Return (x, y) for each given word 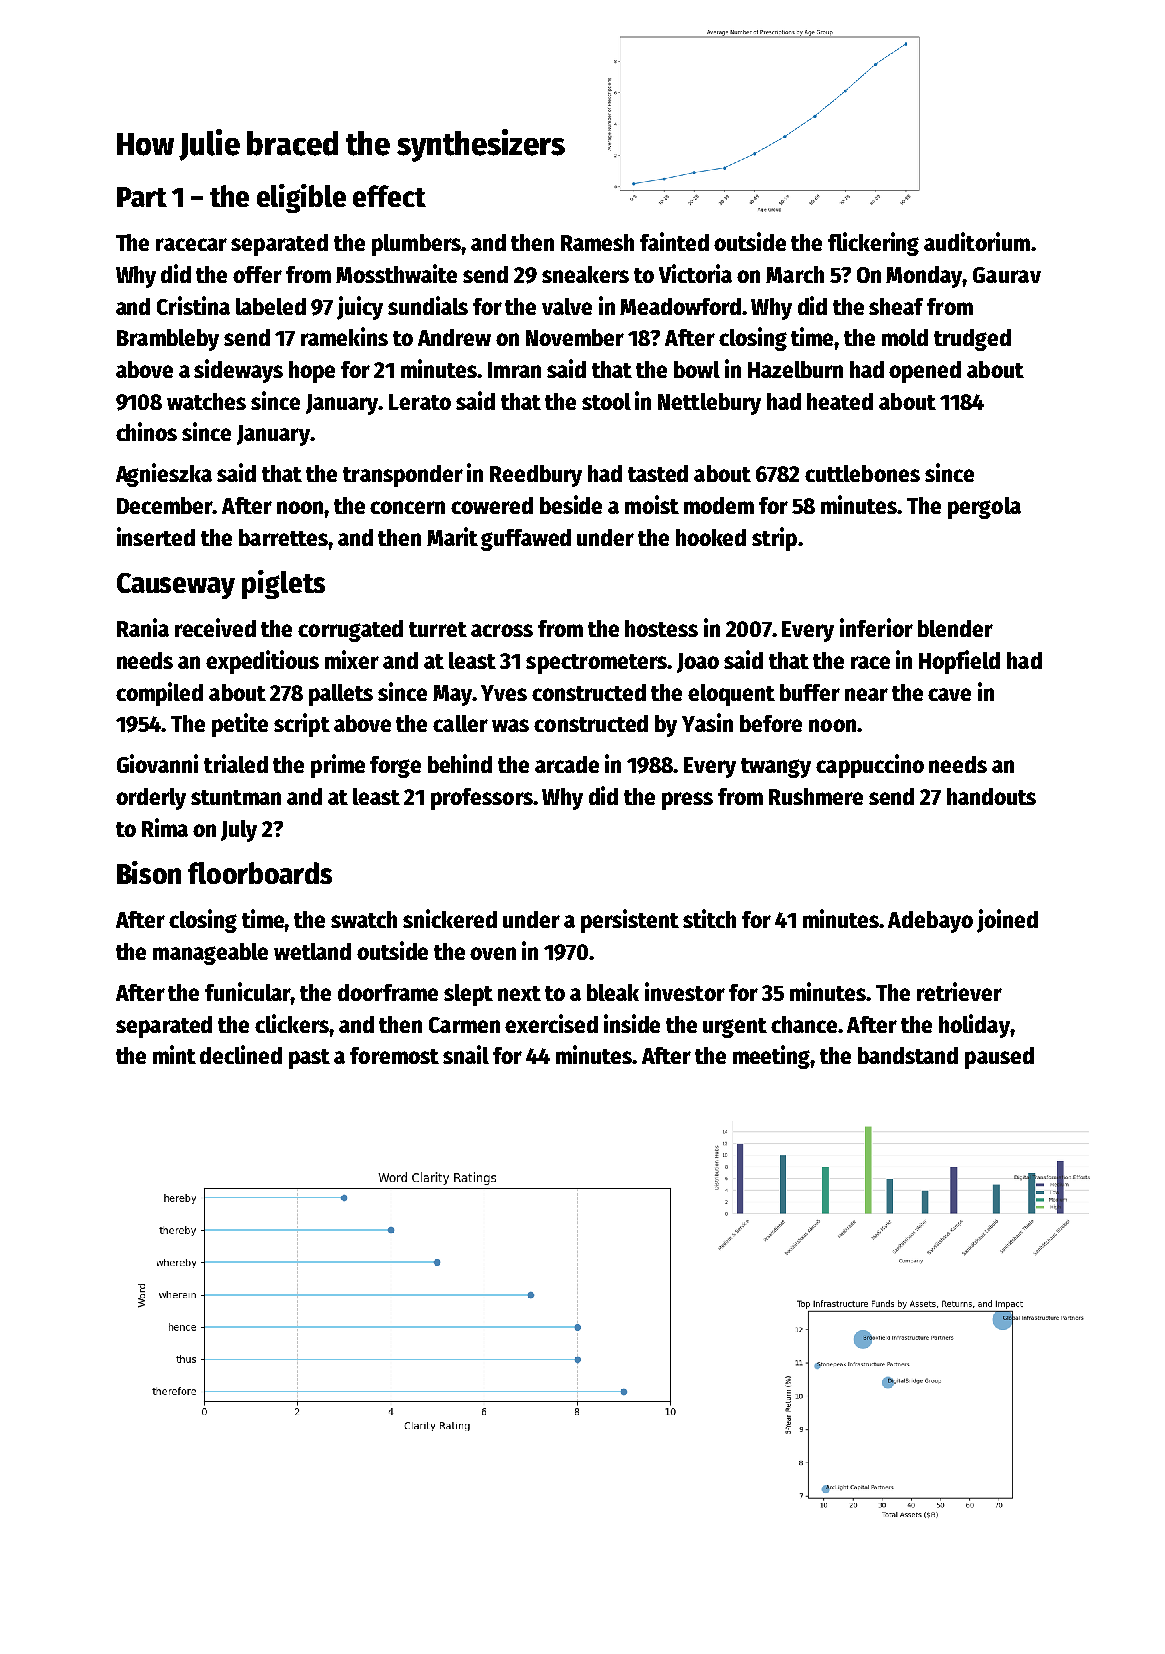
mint (174, 1054)
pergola (984, 508)
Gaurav (1007, 275)
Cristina (193, 305)
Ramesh (597, 242)
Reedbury (536, 476)
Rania (143, 627)
